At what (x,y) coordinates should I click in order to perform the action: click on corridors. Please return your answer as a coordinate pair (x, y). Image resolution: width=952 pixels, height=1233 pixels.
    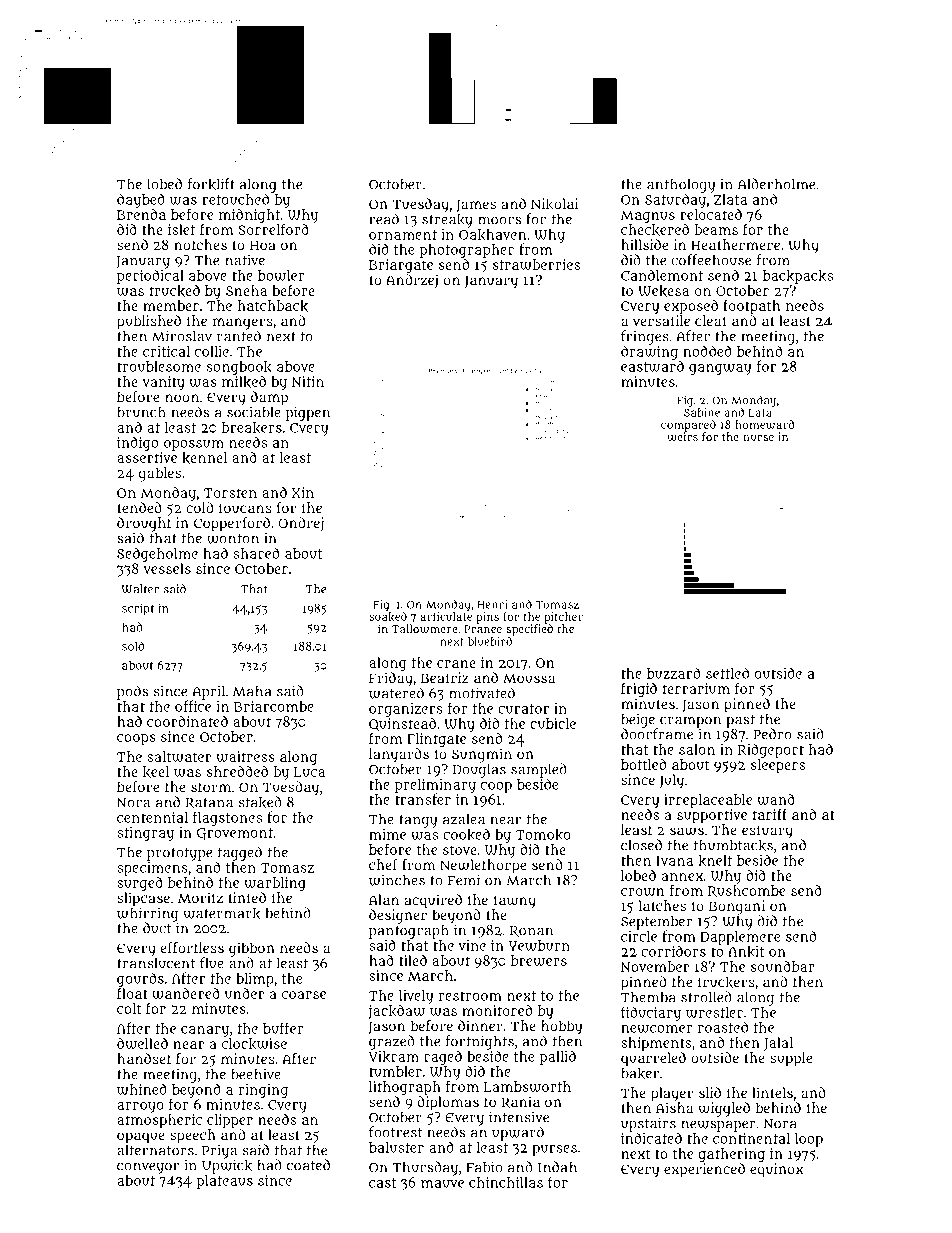
    Looking at the image, I should click on (673, 951).
